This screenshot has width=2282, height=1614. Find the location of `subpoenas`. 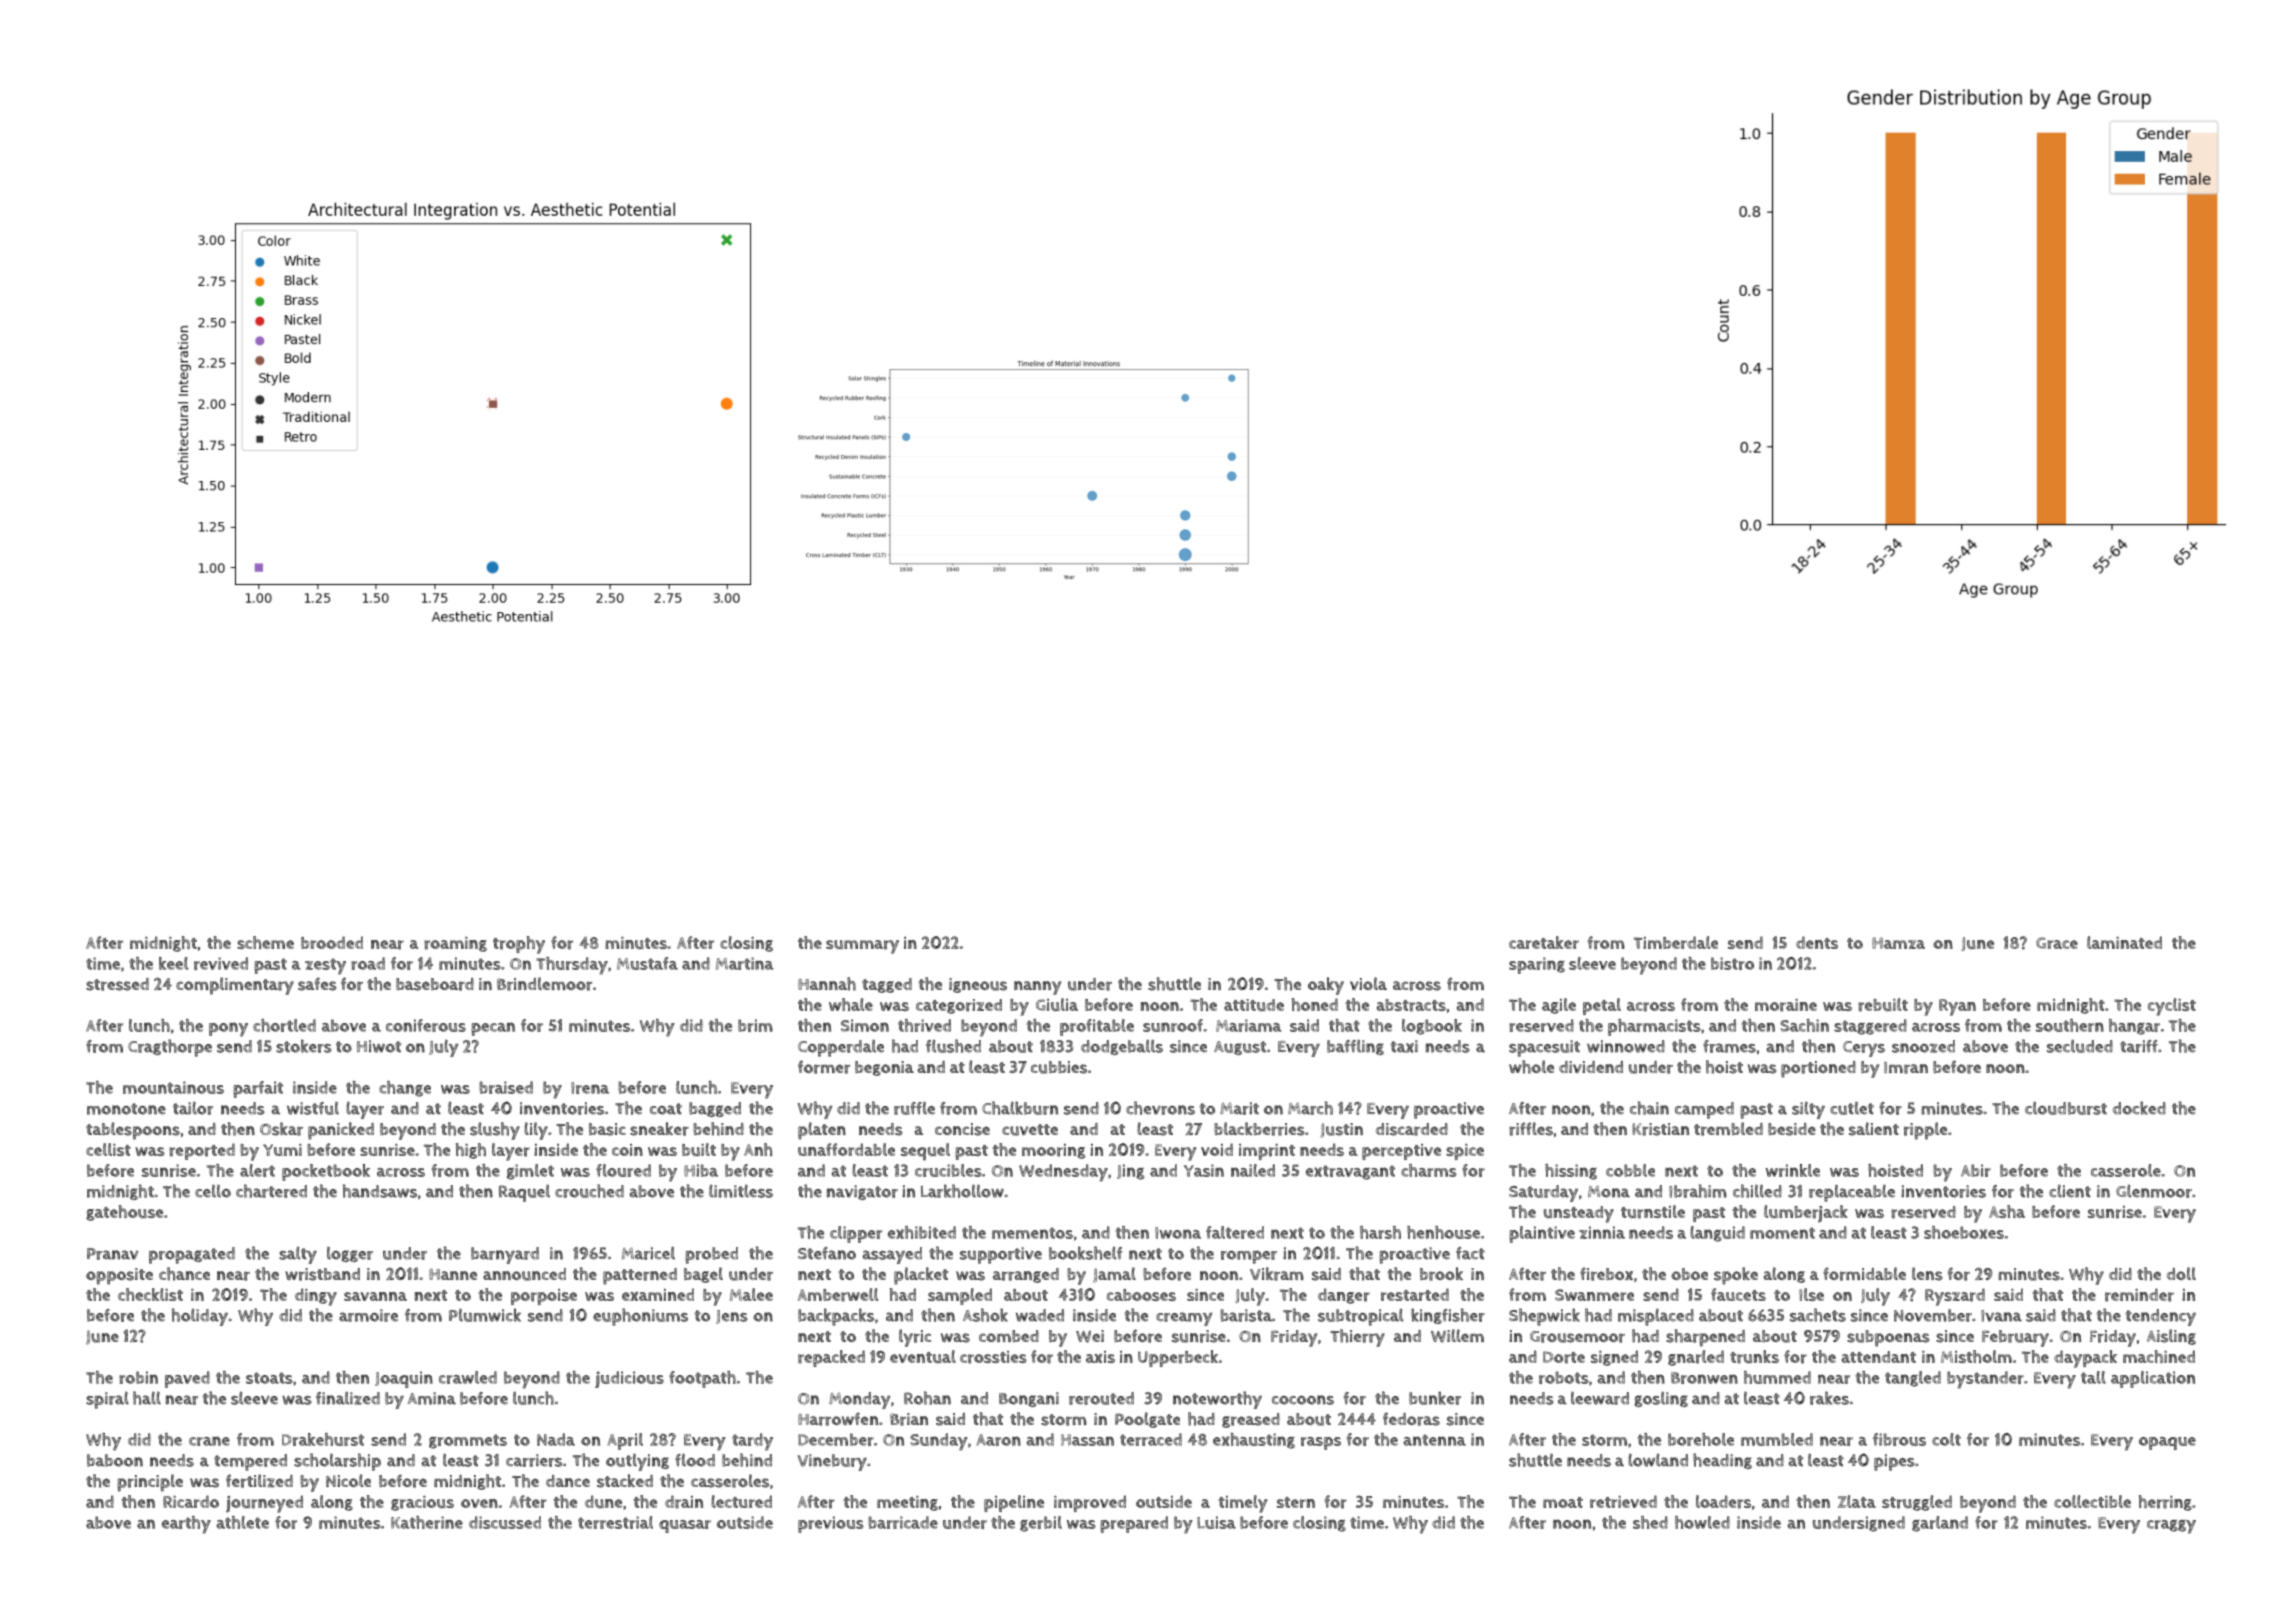

subpoenas is located at coordinates (1888, 1338).
